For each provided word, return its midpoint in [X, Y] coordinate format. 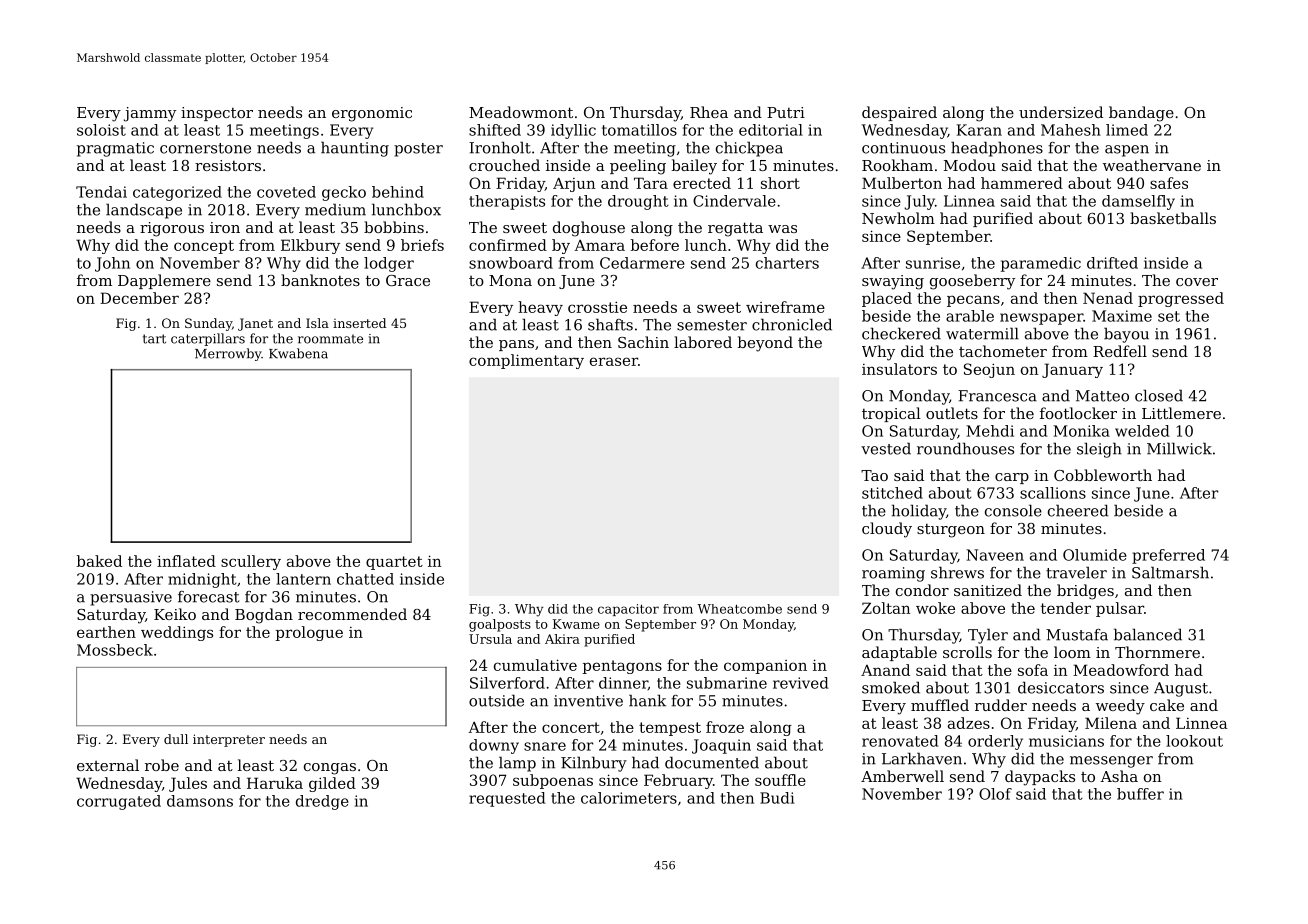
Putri [786, 112]
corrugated [119, 802]
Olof [995, 794]
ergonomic [372, 114]
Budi [777, 798]
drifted [1112, 263]
